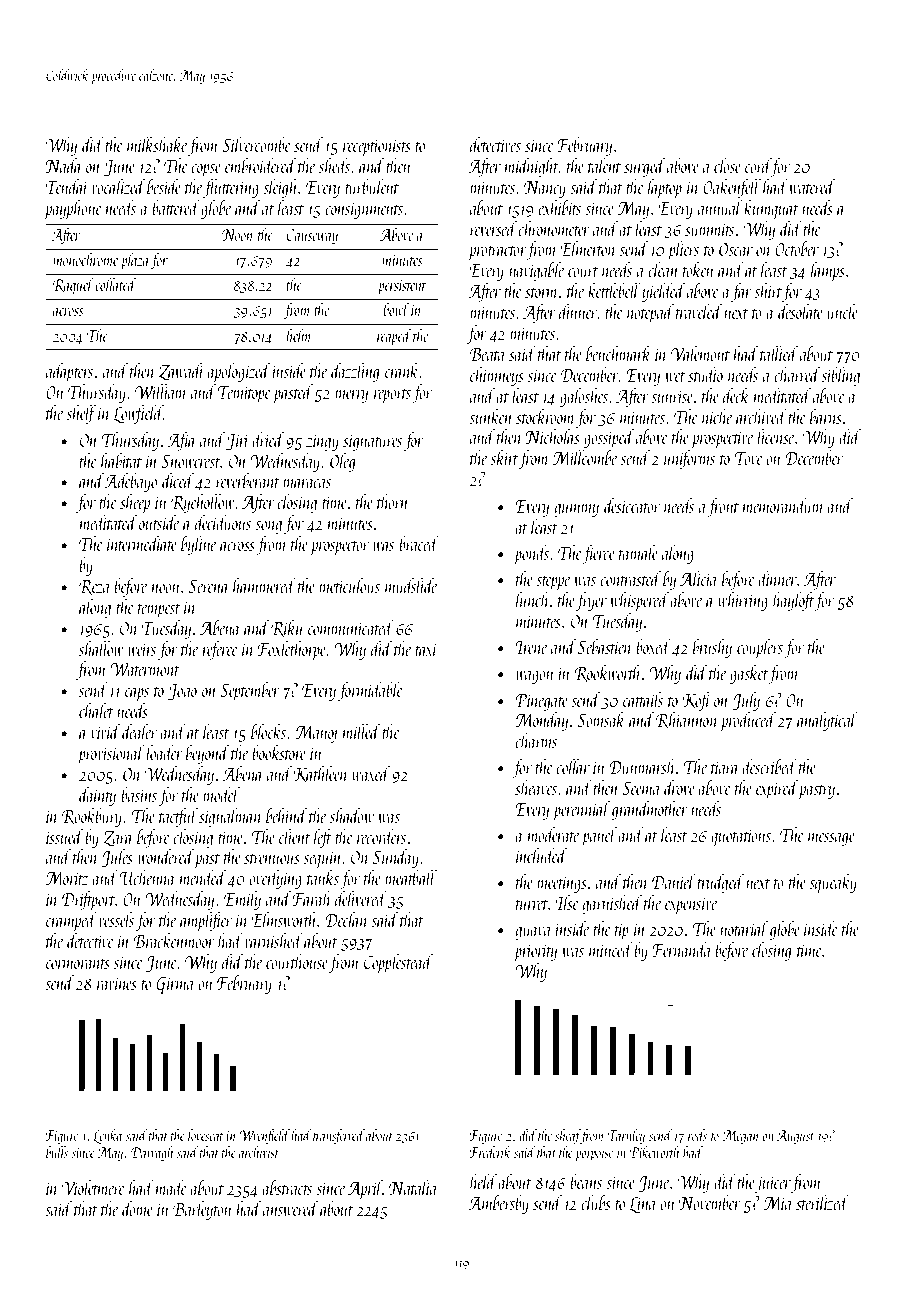 The width and height of the screenshot is (908, 1316). Describe the element at coordinates (532, 167) in the screenshot. I see `midnight` at that location.
